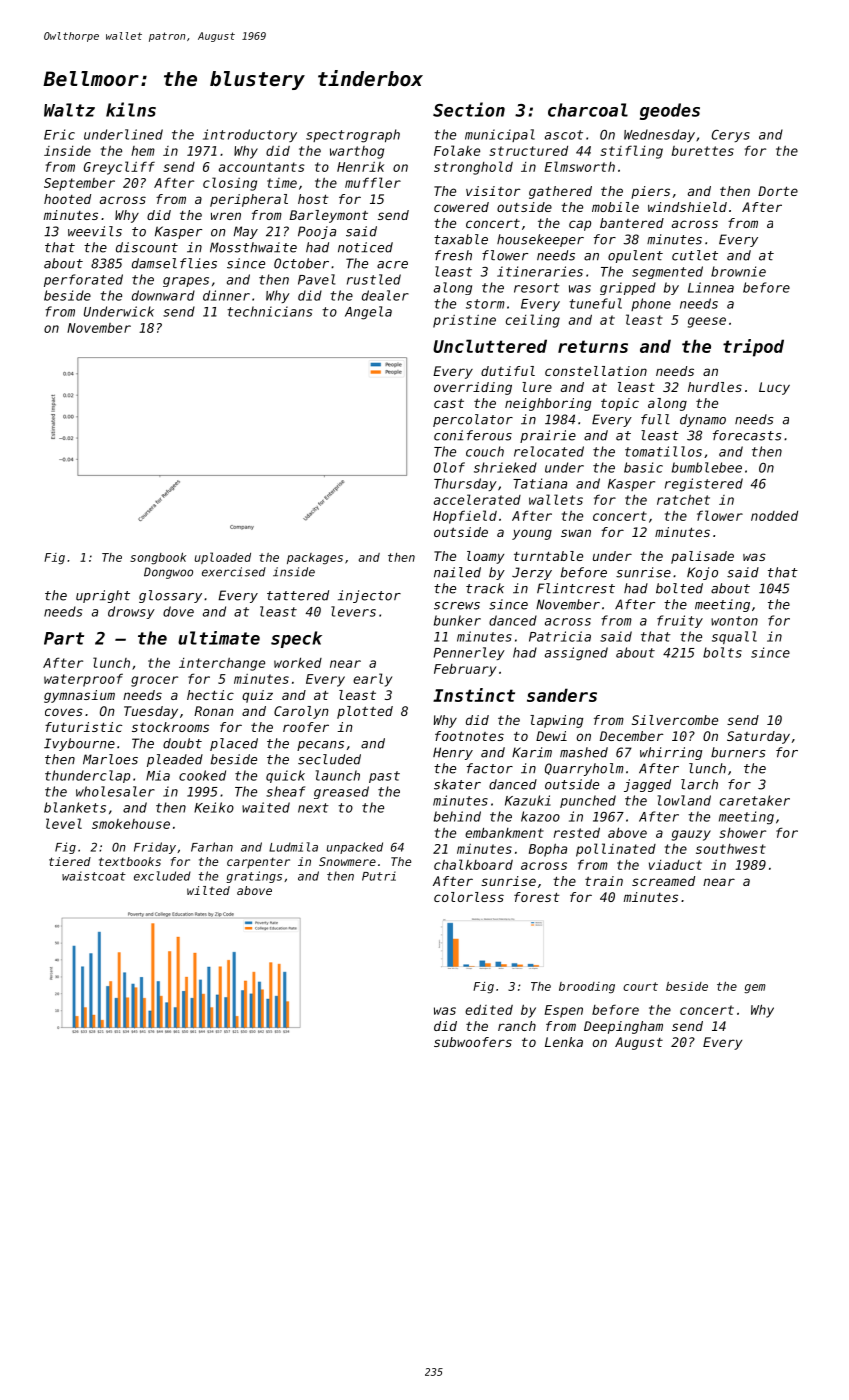 This image has width=849, height=1400. I want to click on brownie, so click(738, 271).
